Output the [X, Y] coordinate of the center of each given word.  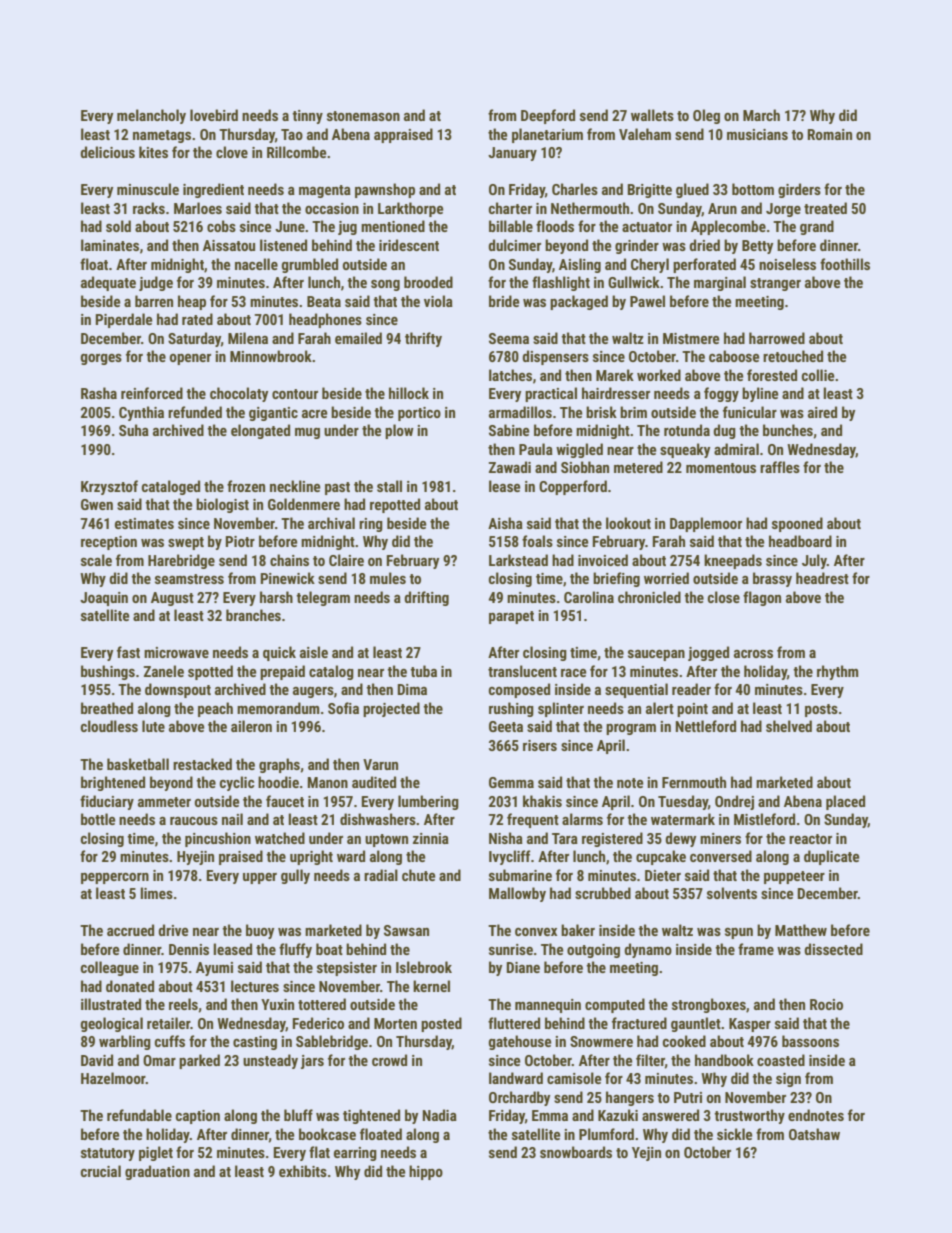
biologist [222, 505]
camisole [574, 1078]
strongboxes [709, 1005]
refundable [139, 1115]
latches [510, 375]
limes [157, 893]
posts [821, 710]
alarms [582, 819]
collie [818, 375]
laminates [110, 245]
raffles [780, 467]
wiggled [579, 450]
